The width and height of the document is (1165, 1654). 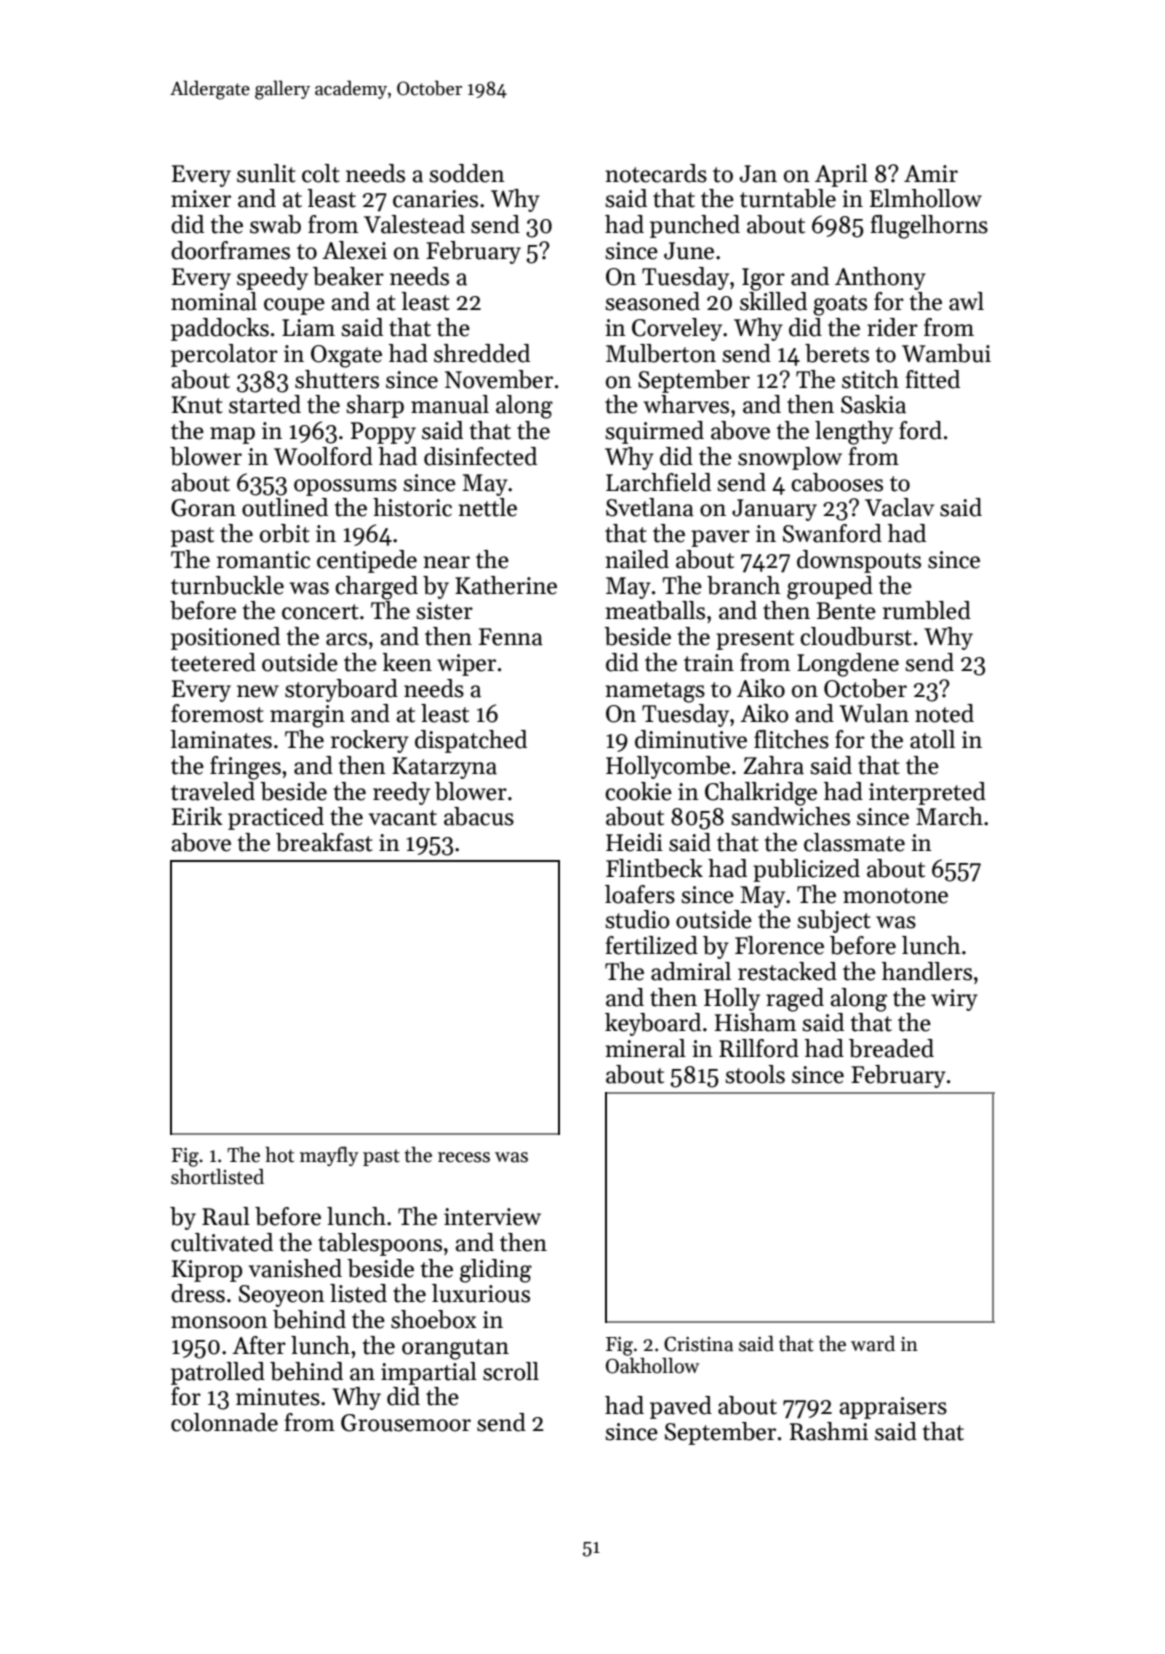 I want to click on Rashmi, so click(x=829, y=1431).
